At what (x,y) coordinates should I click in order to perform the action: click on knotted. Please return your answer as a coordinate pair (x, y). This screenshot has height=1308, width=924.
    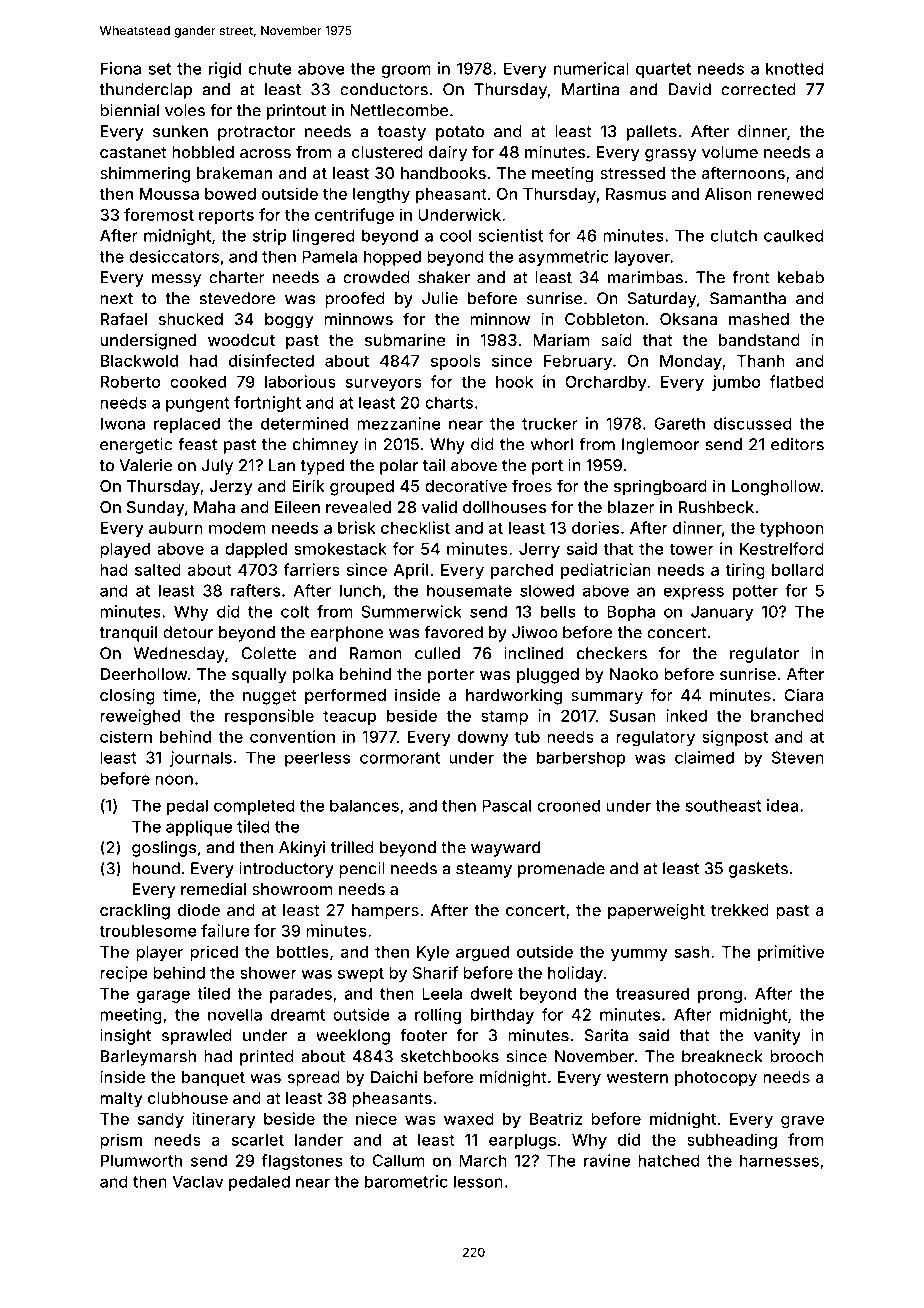
    Looking at the image, I should click on (795, 68).
